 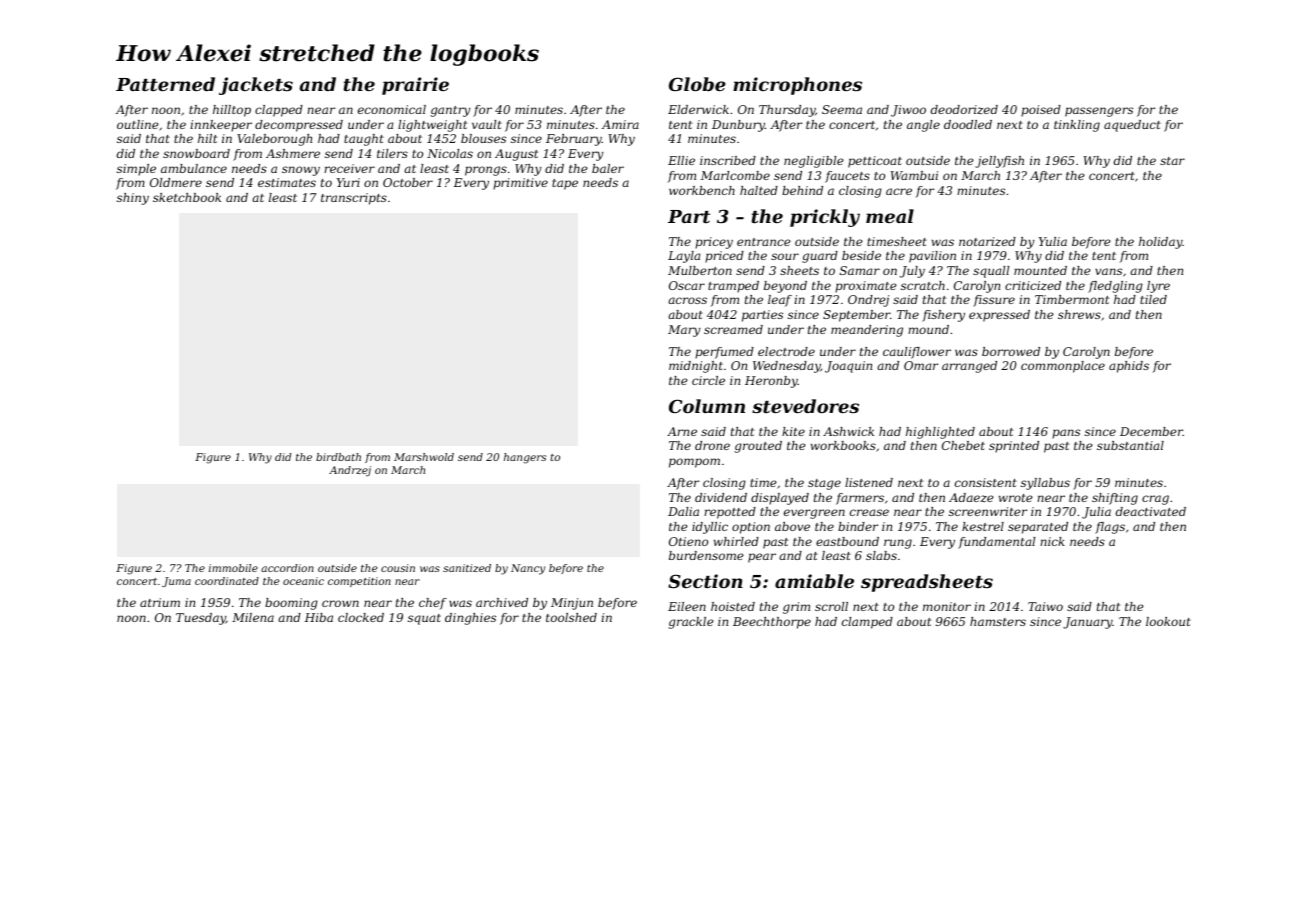 I want to click on transcripts, so click(x=354, y=199).
